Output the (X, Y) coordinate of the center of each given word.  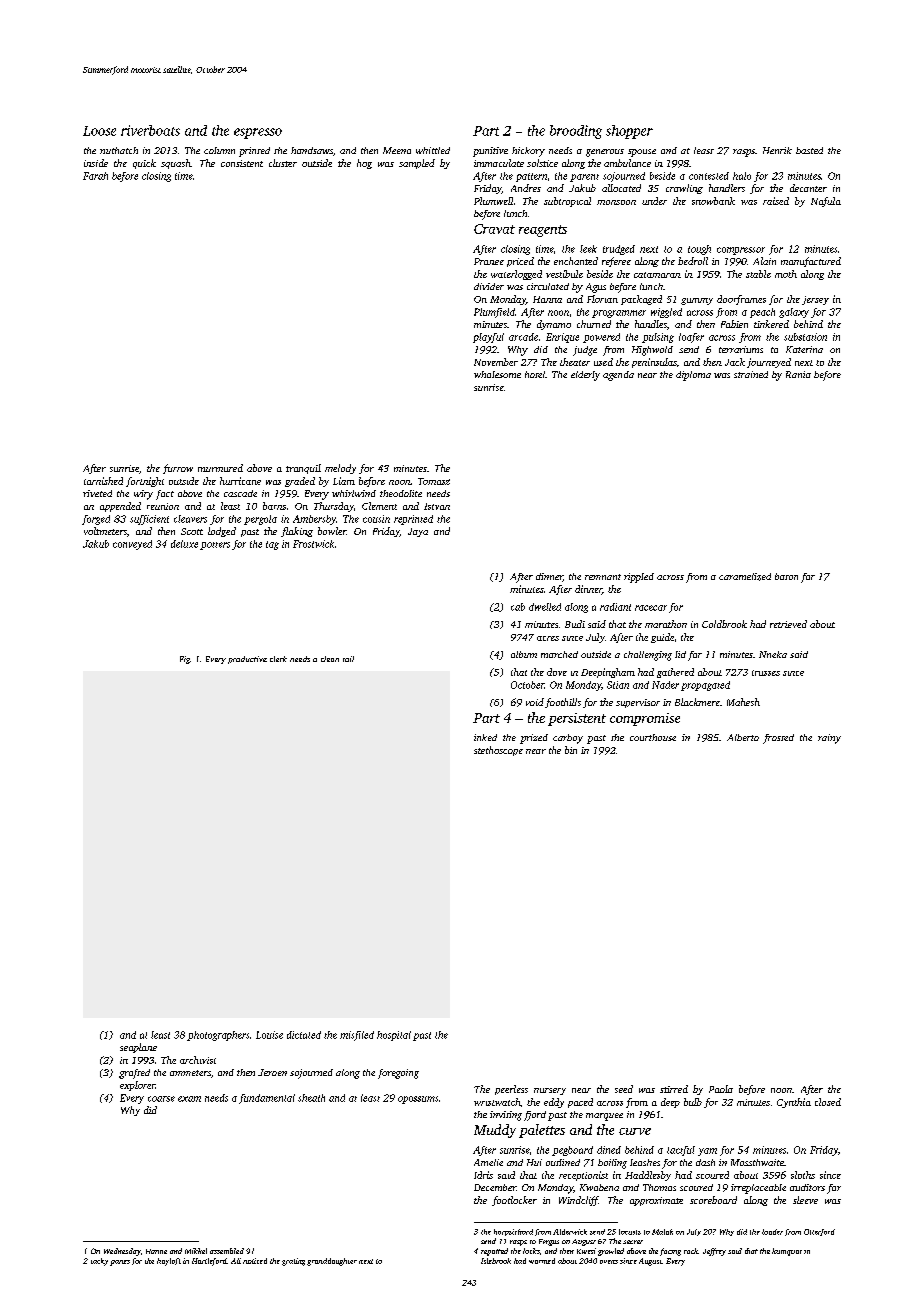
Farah (95, 176)
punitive (490, 152)
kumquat (787, 1252)
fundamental (267, 1099)
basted (809, 150)
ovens (609, 1262)
